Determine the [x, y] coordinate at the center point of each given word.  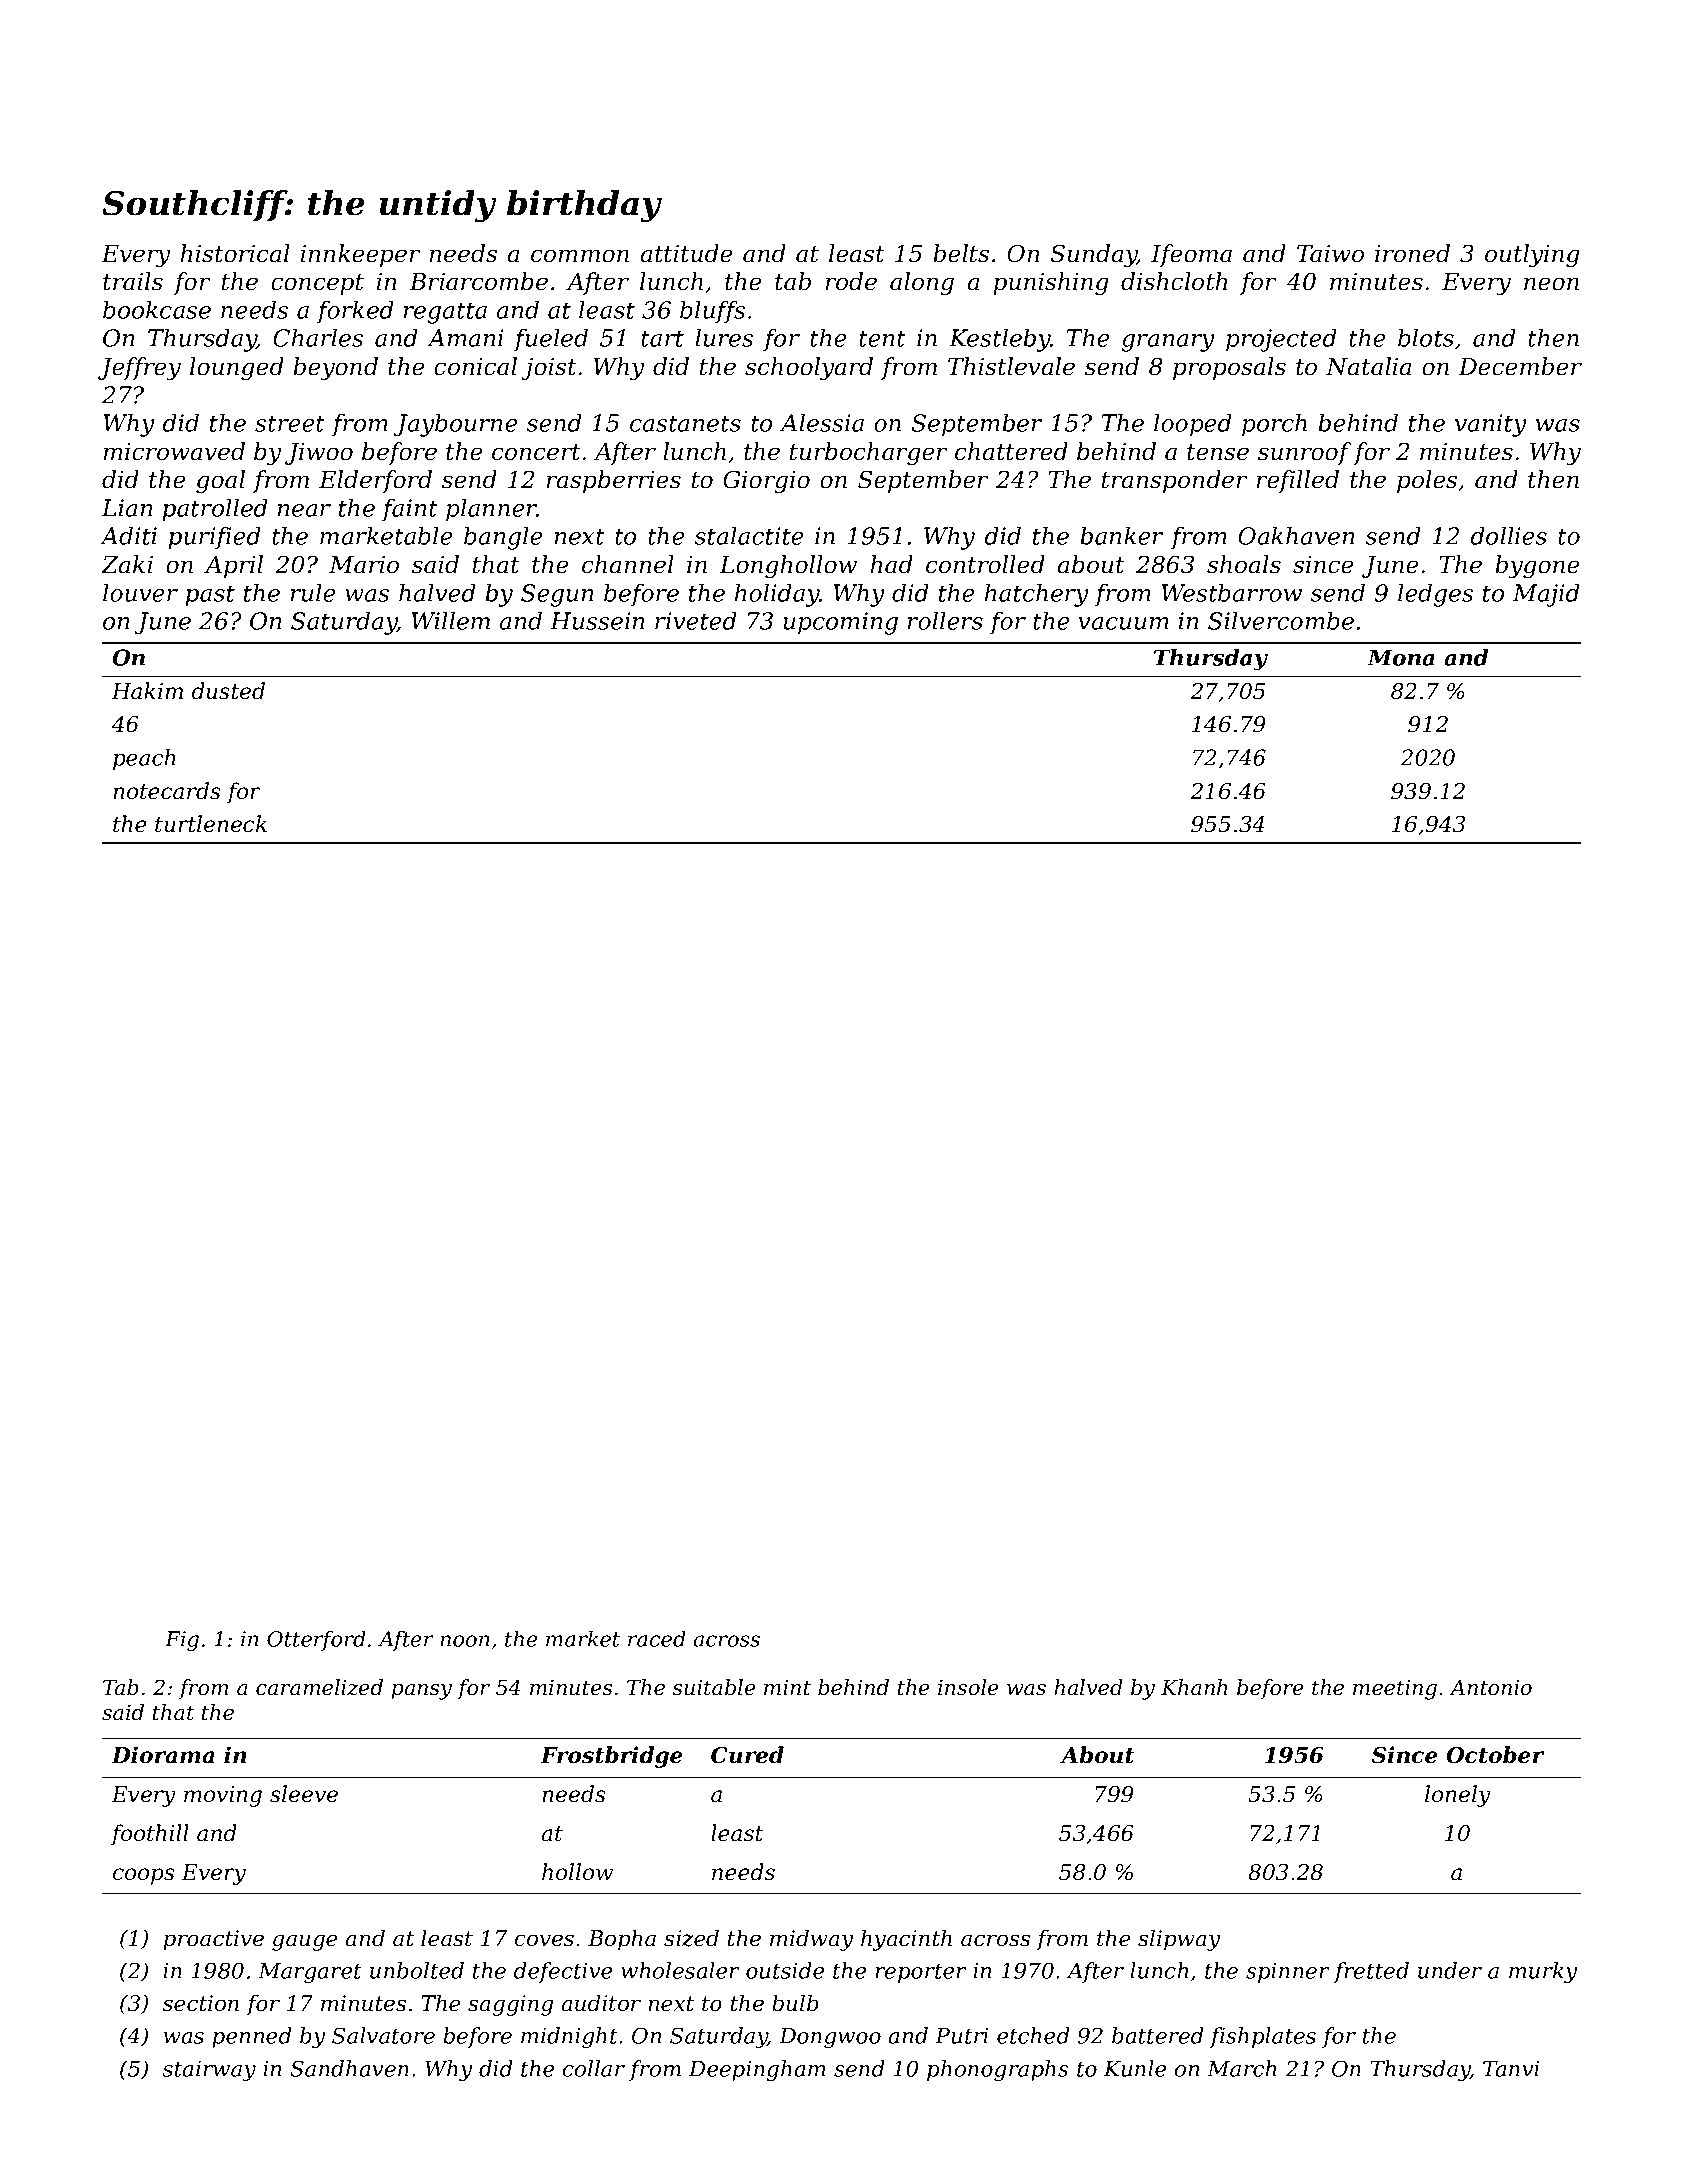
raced [657, 1638]
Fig [182, 1641]
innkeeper [360, 255]
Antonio [1490, 1688]
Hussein [597, 621]
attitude [687, 253]
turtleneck [211, 824]
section [201, 2003]
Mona [1401, 657]
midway [812, 1940]
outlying [1532, 255]
